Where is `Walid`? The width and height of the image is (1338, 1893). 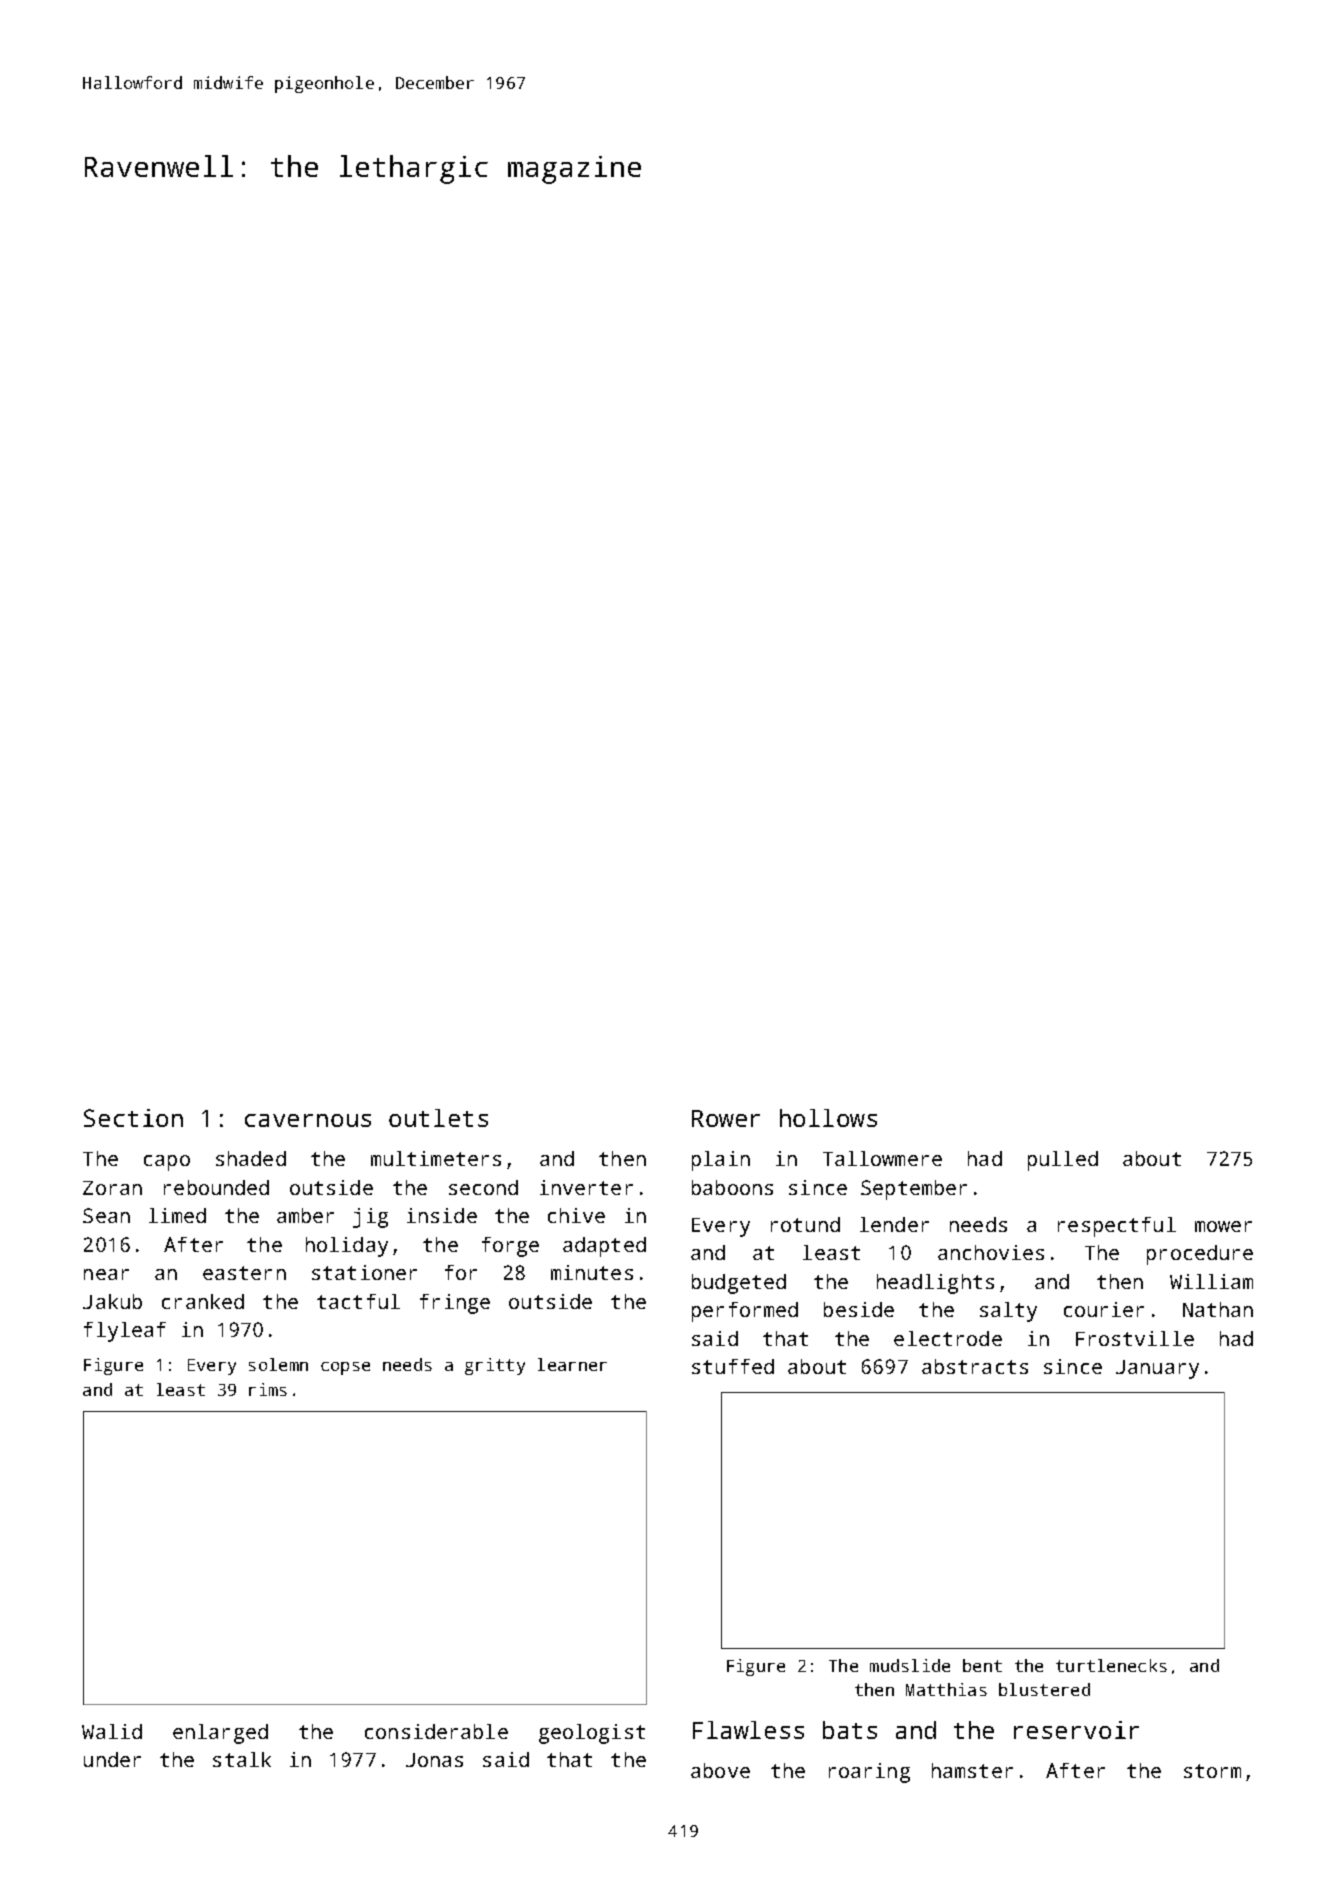 Walid is located at coordinates (112, 1731).
